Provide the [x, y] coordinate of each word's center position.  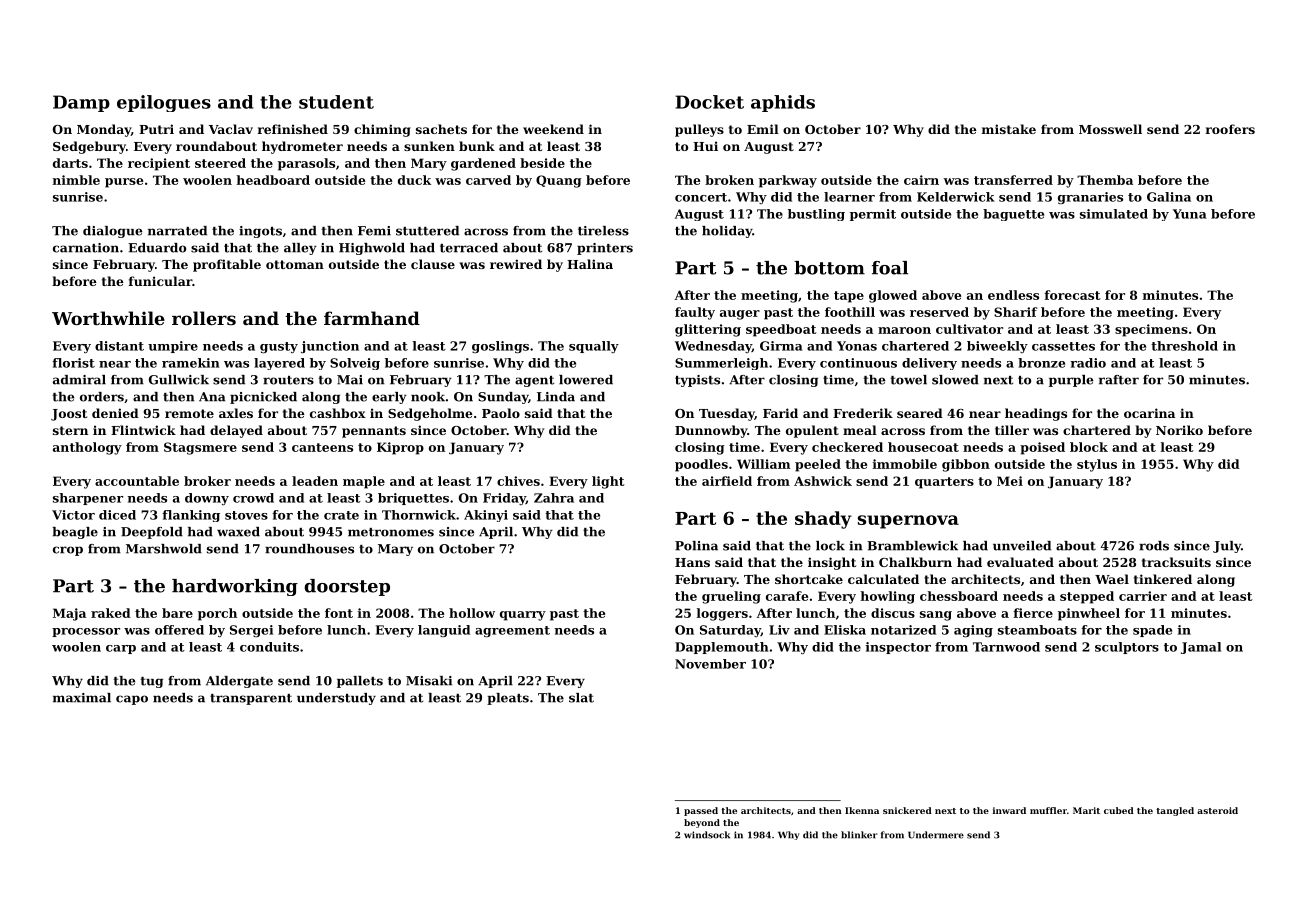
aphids [783, 103]
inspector [898, 648]
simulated [1114, 214]
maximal [82, 698]
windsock [707, 835]
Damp [81, 103]
